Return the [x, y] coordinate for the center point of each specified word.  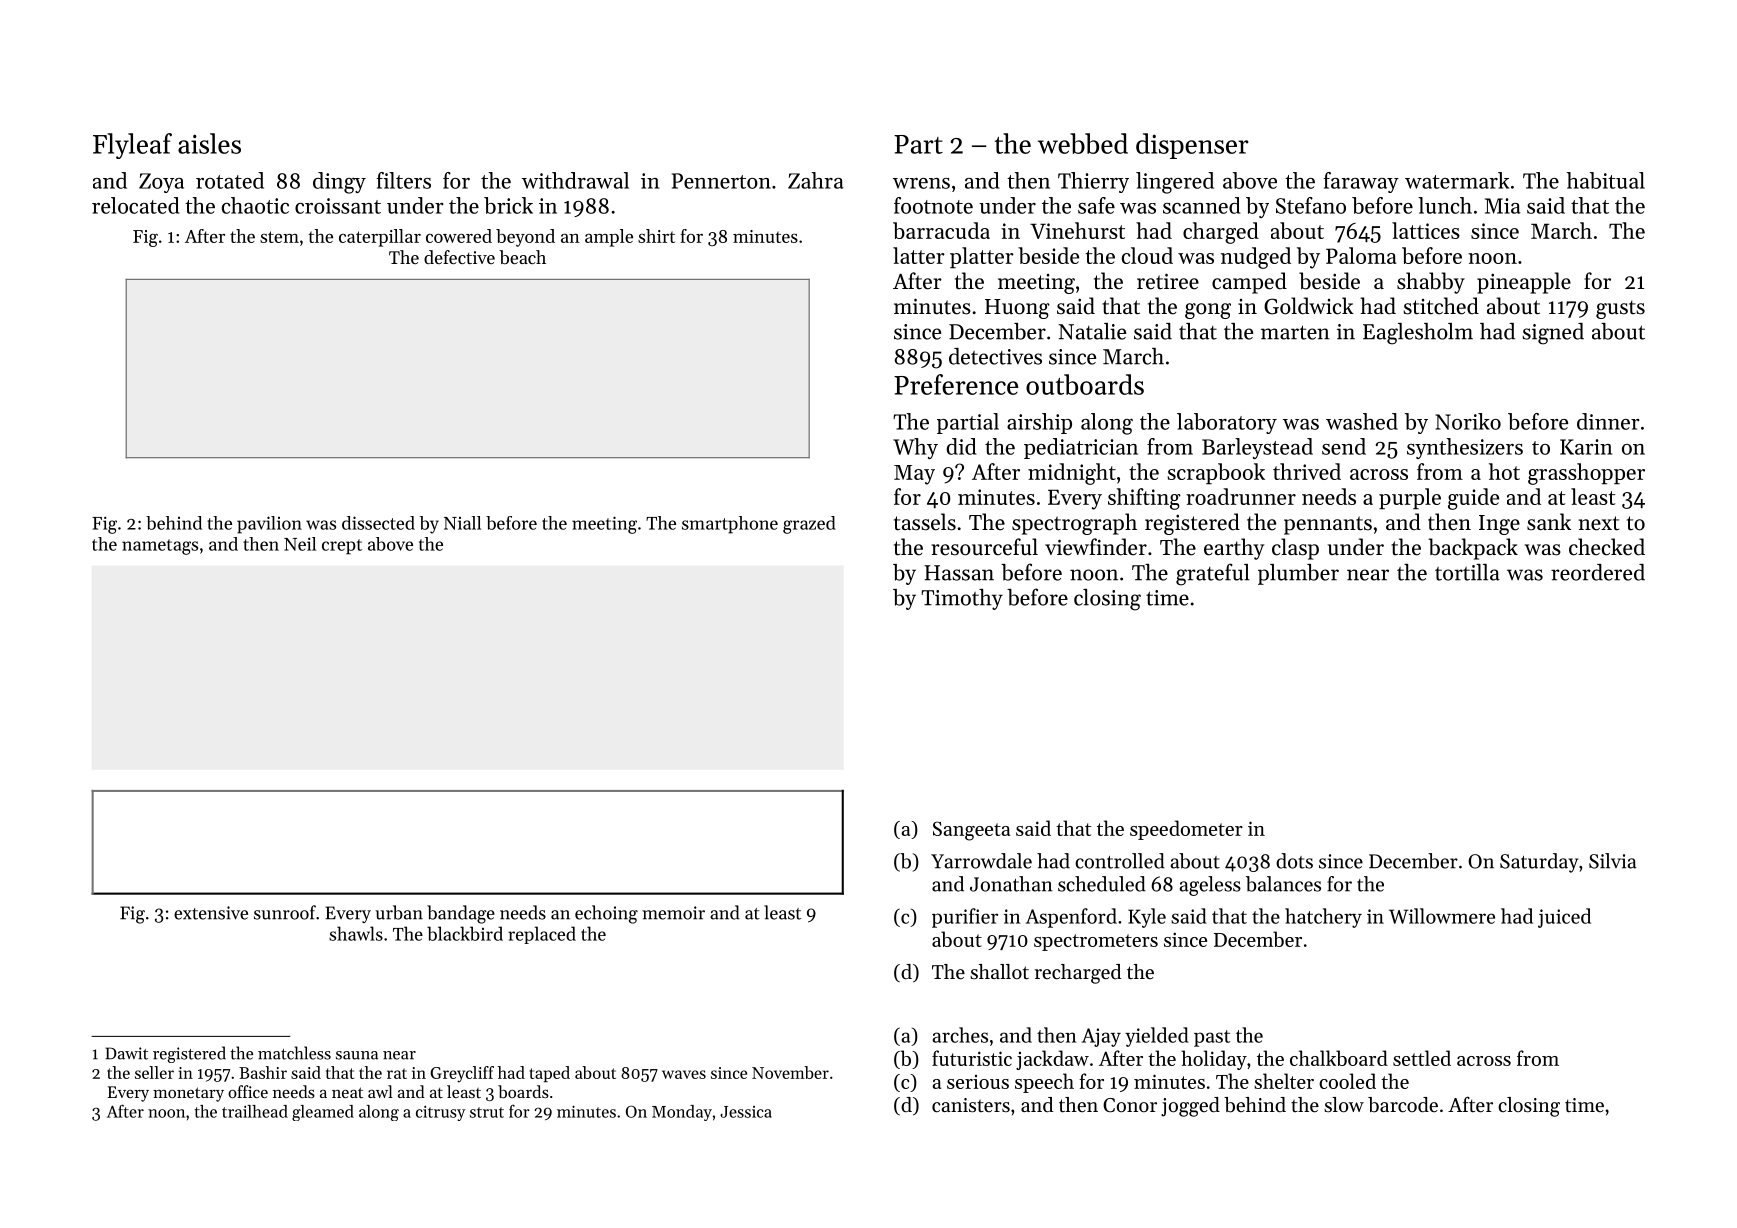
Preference [956, 384]
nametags [160, 547]
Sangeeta [971, 831]
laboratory [1227, 423]
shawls [356, 933]
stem [279, 237]
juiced [1564, 918]
